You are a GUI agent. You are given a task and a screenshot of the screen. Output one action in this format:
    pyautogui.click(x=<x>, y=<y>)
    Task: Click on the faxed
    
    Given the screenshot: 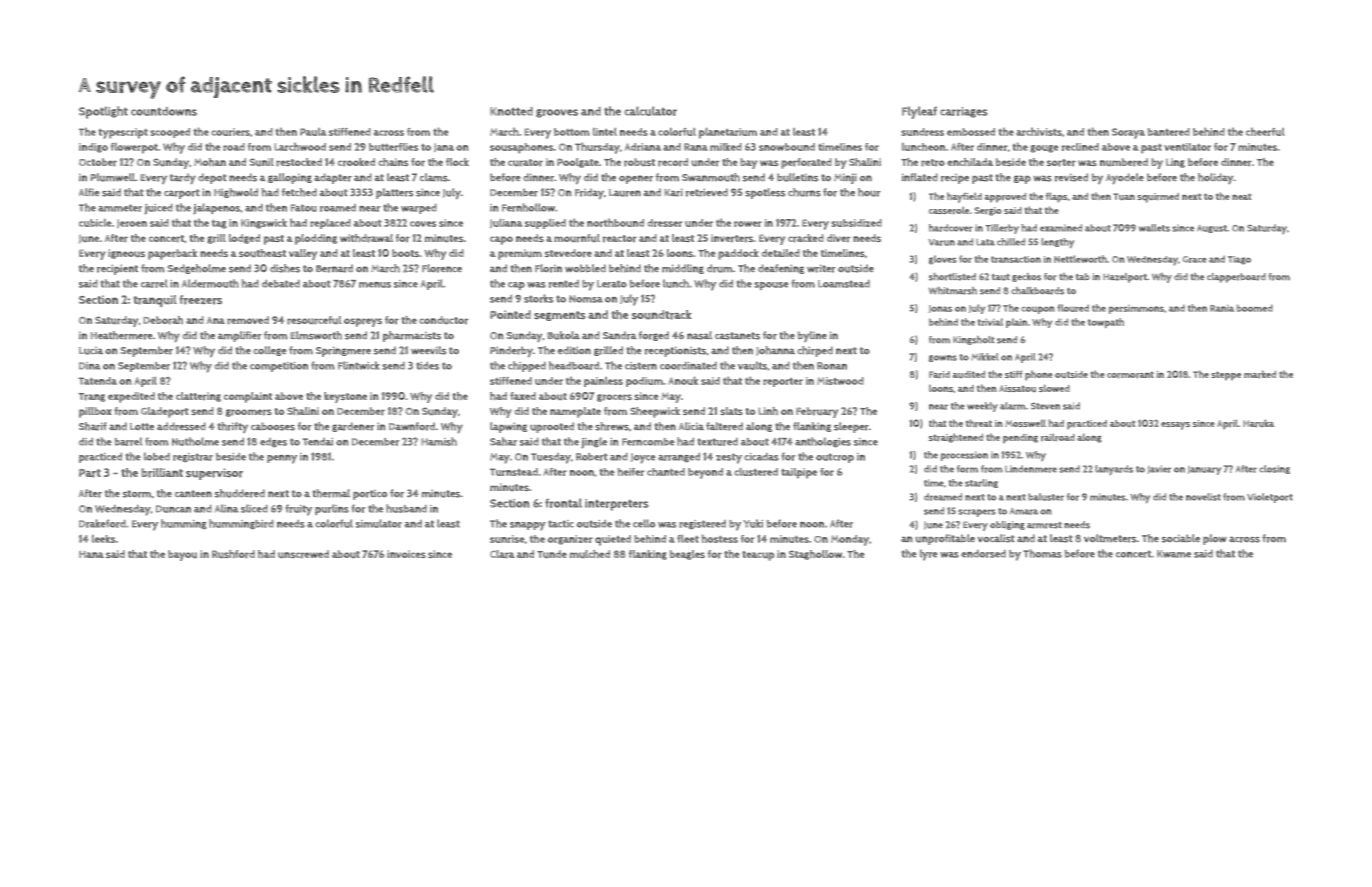 What is the action you would take?
    pyautogui.click(x=523, y=396)
